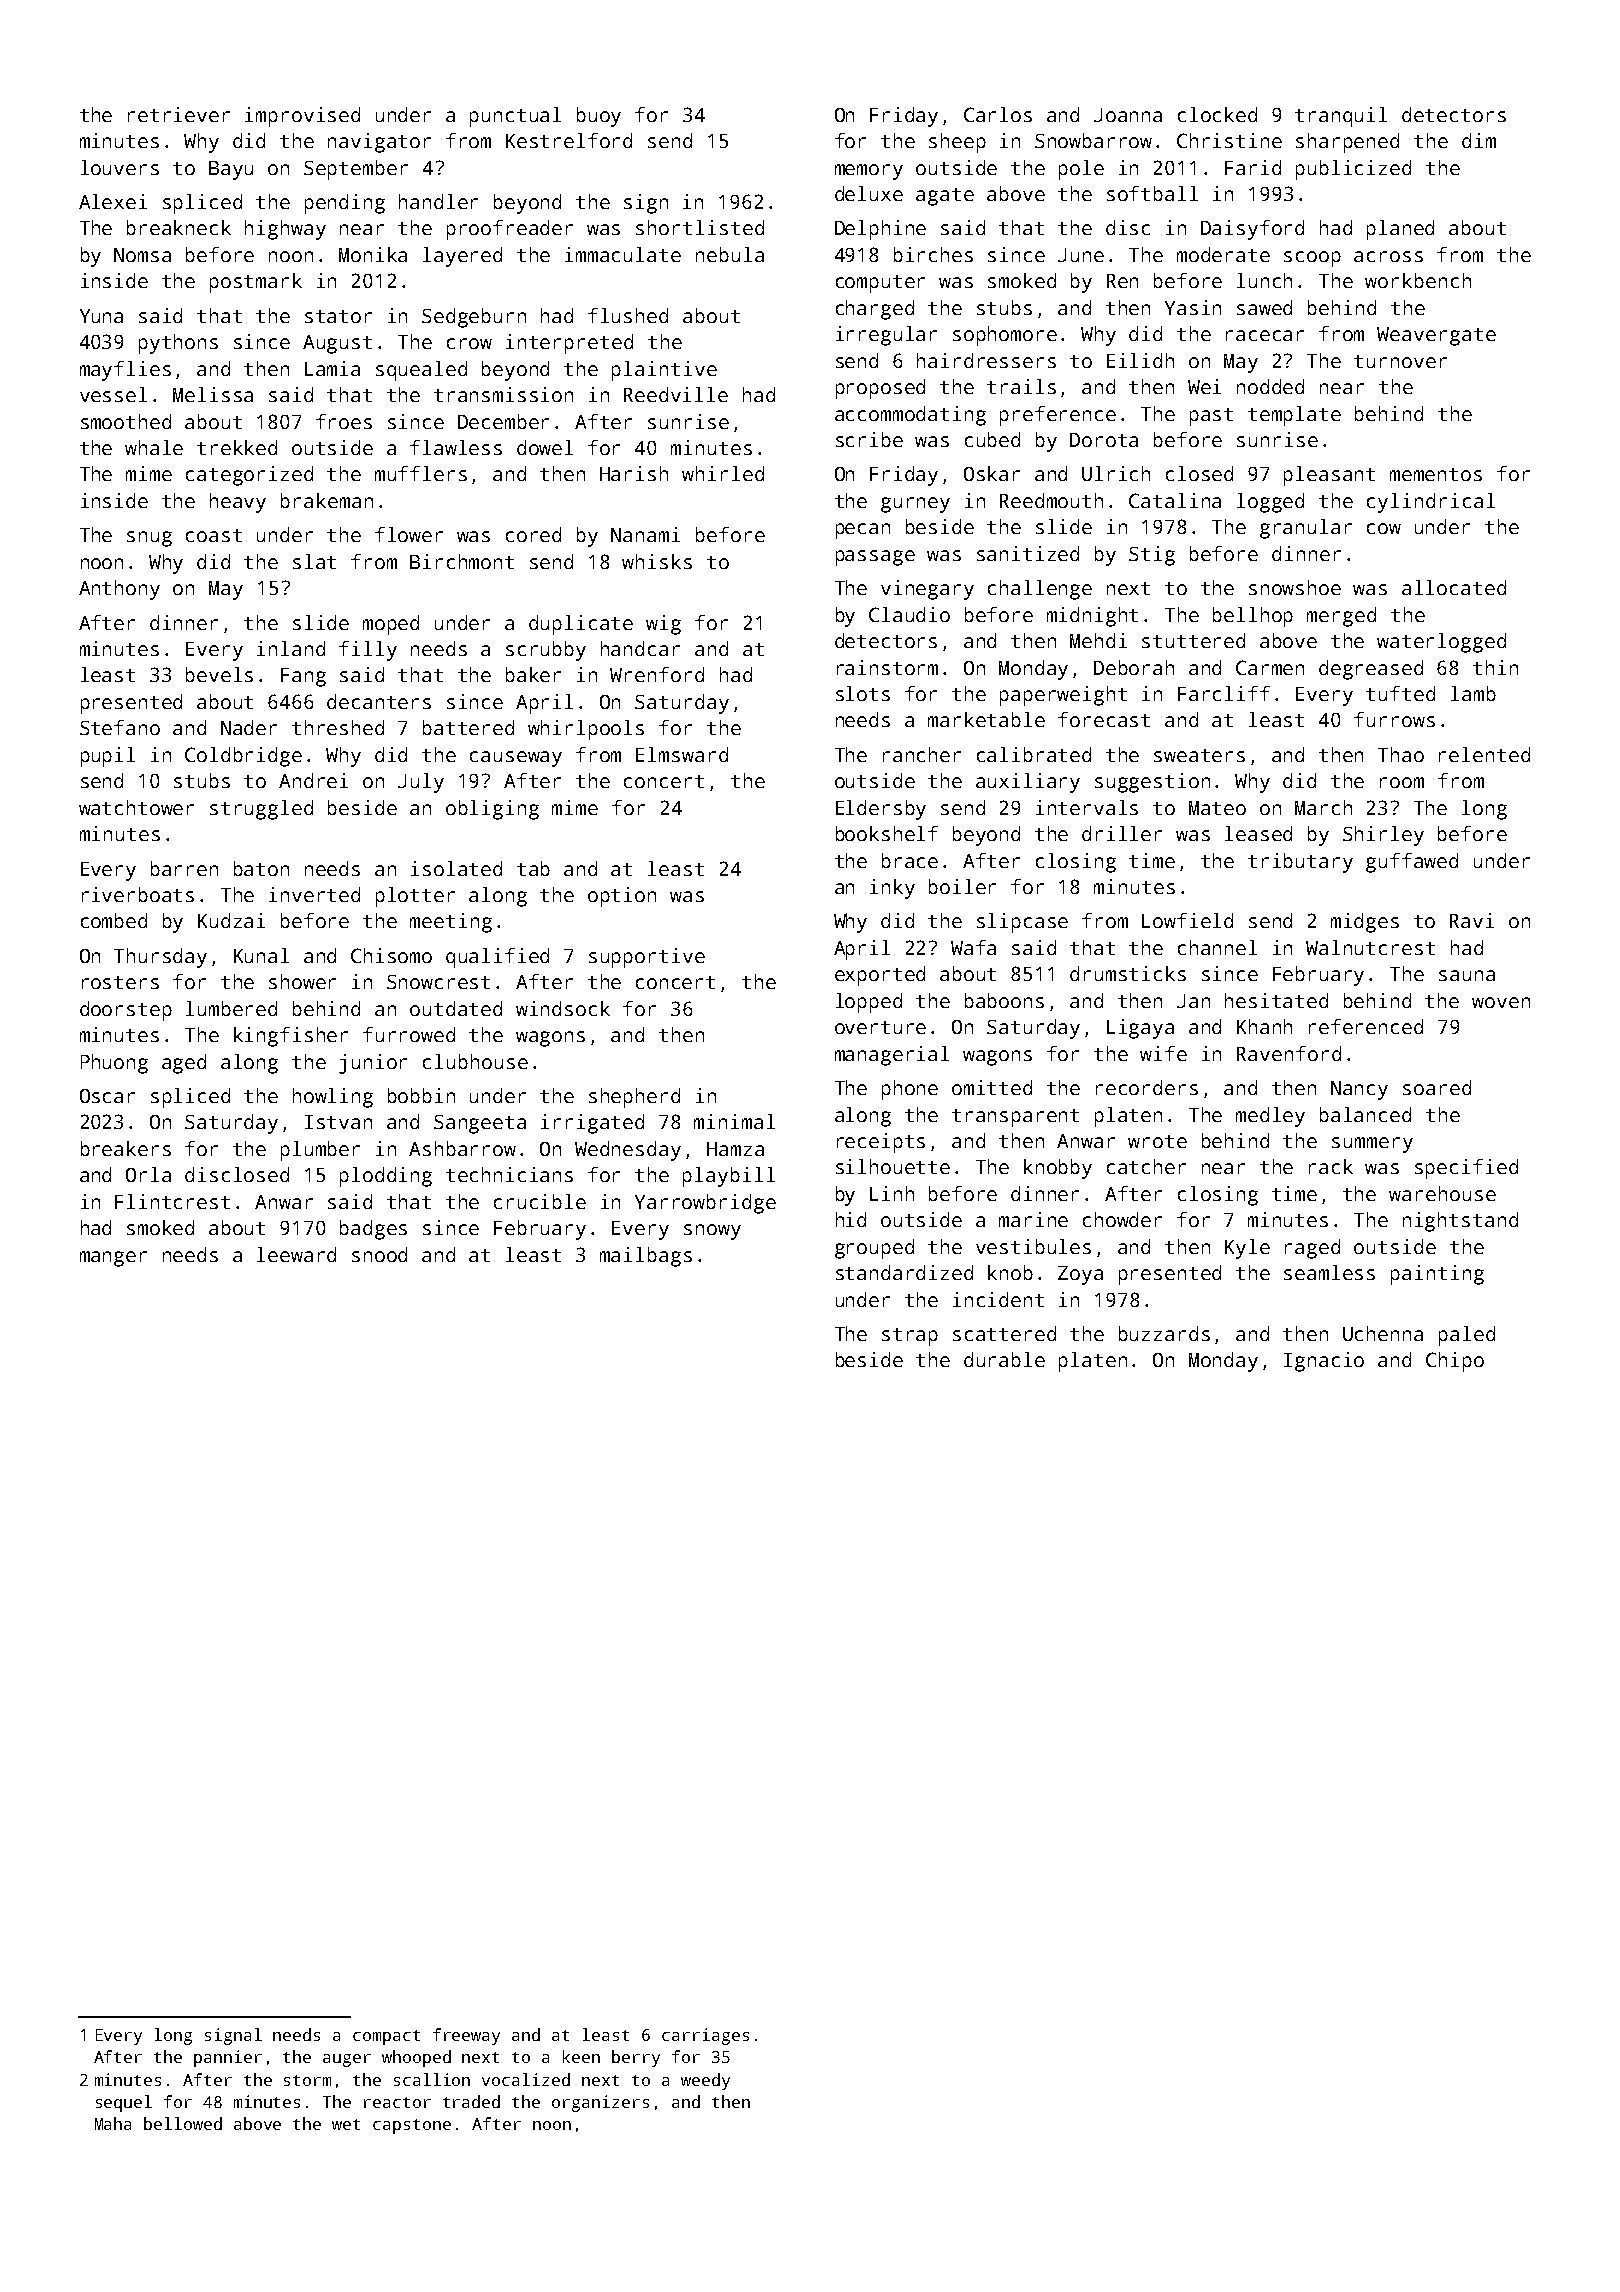 This image has width=1620, height=2292. What do you see at coordinates (1329, 1272) in the image?
I see `seamless` at bounding box center [1329, 1272].
